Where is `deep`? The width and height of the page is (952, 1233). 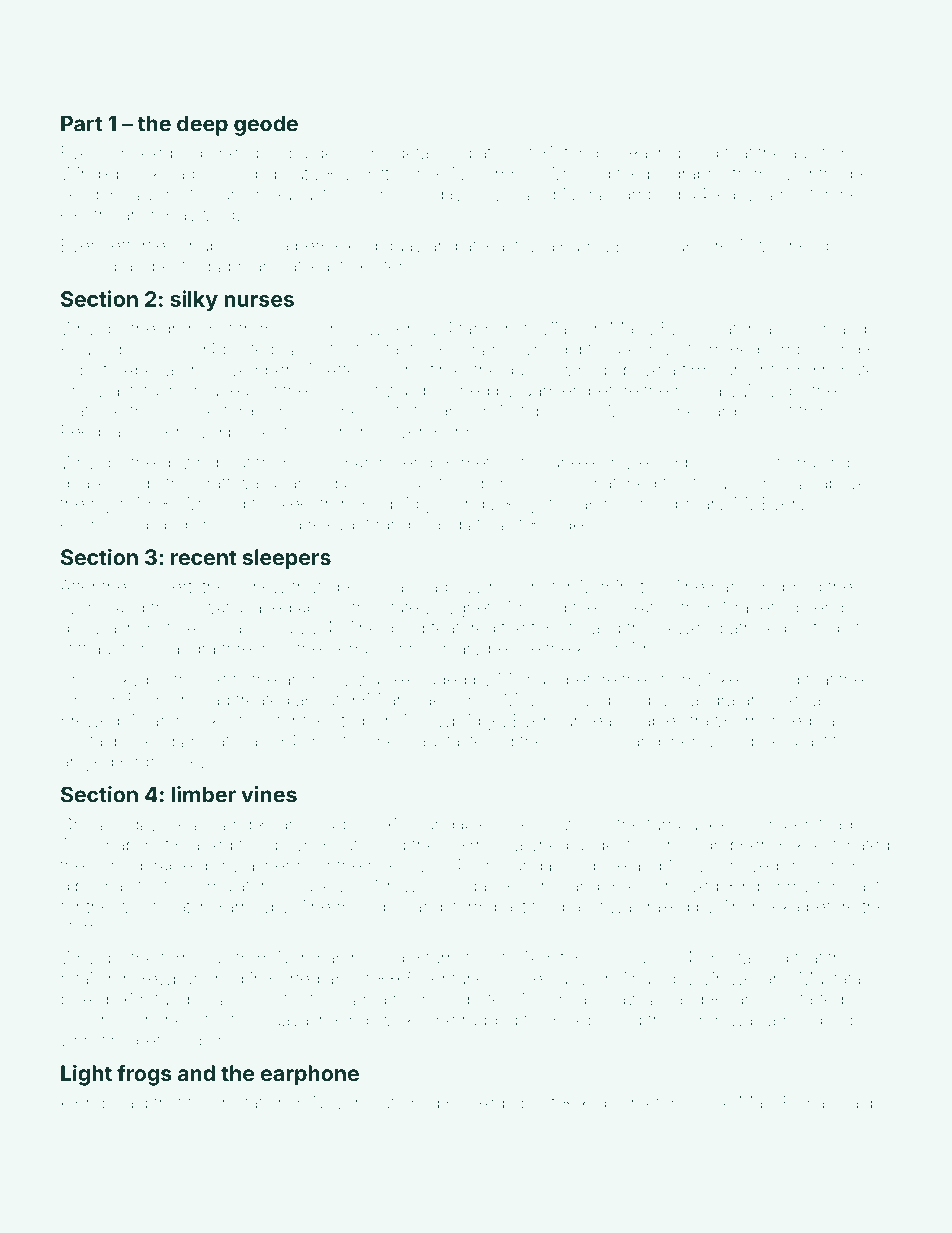 deep is located at coordinates (202, 126).
